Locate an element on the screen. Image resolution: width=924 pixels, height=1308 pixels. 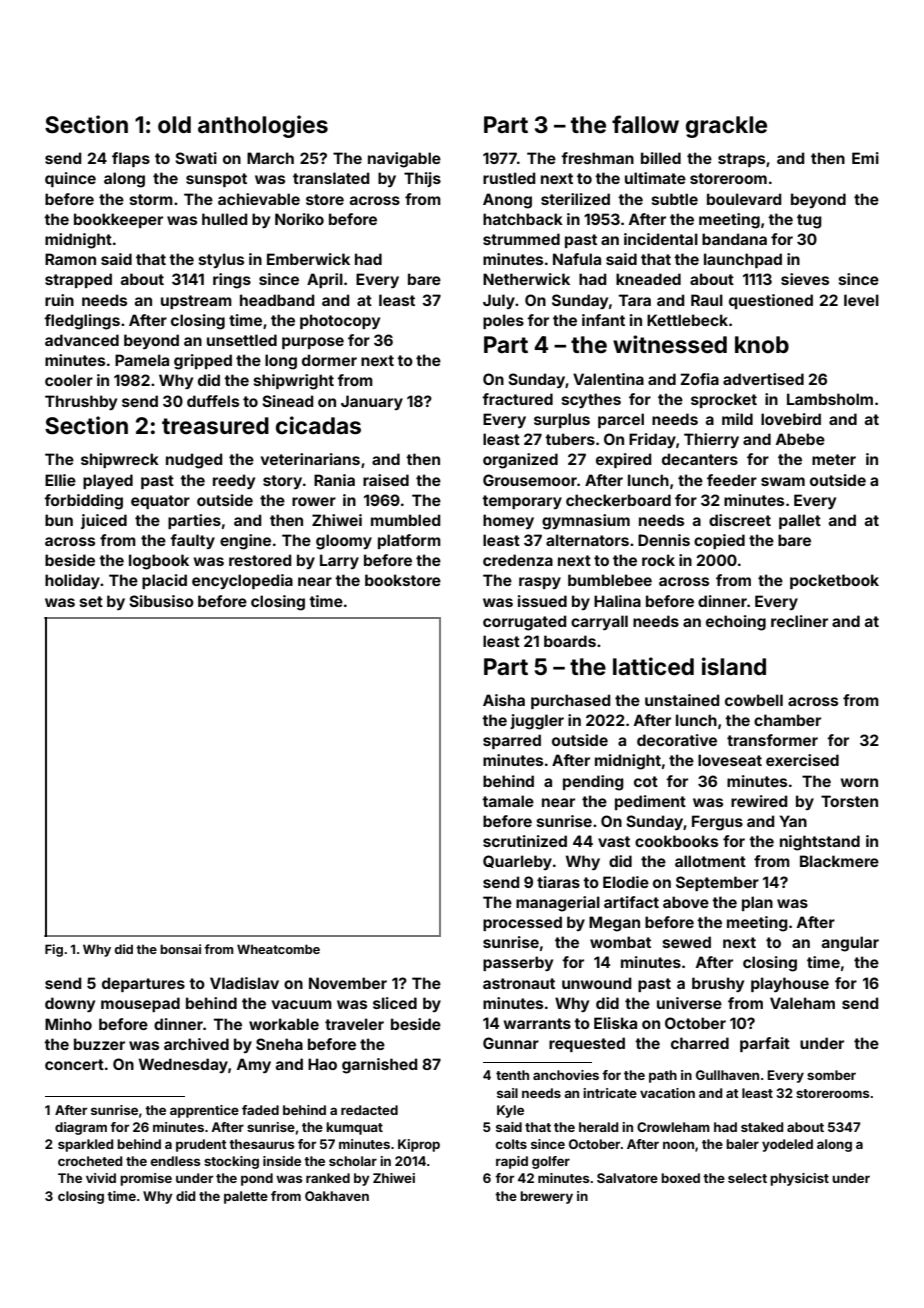
vivid is located at coordinates (101, 1178).
